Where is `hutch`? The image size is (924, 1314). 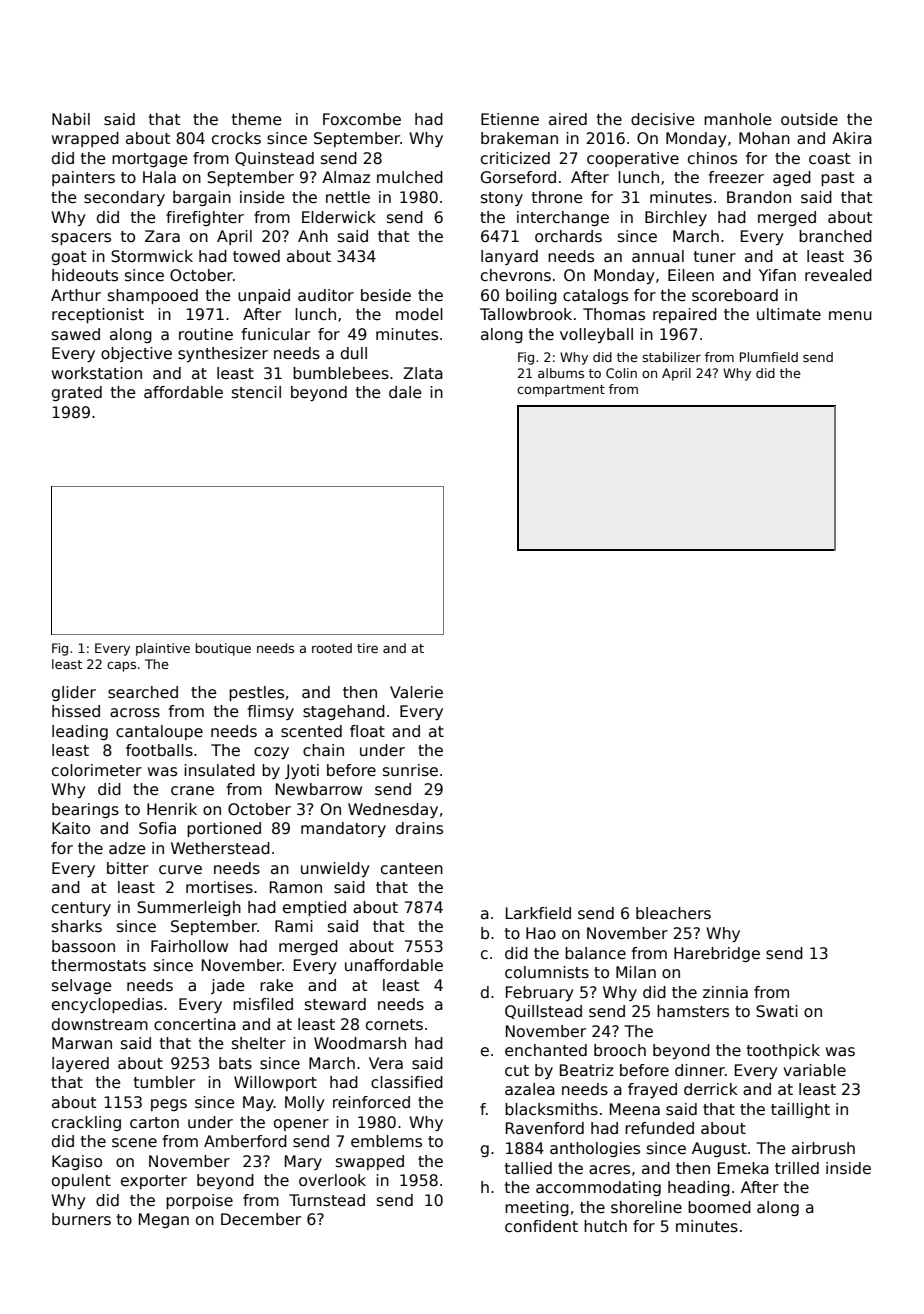 hutch is located at coordinates (605, 1226).
